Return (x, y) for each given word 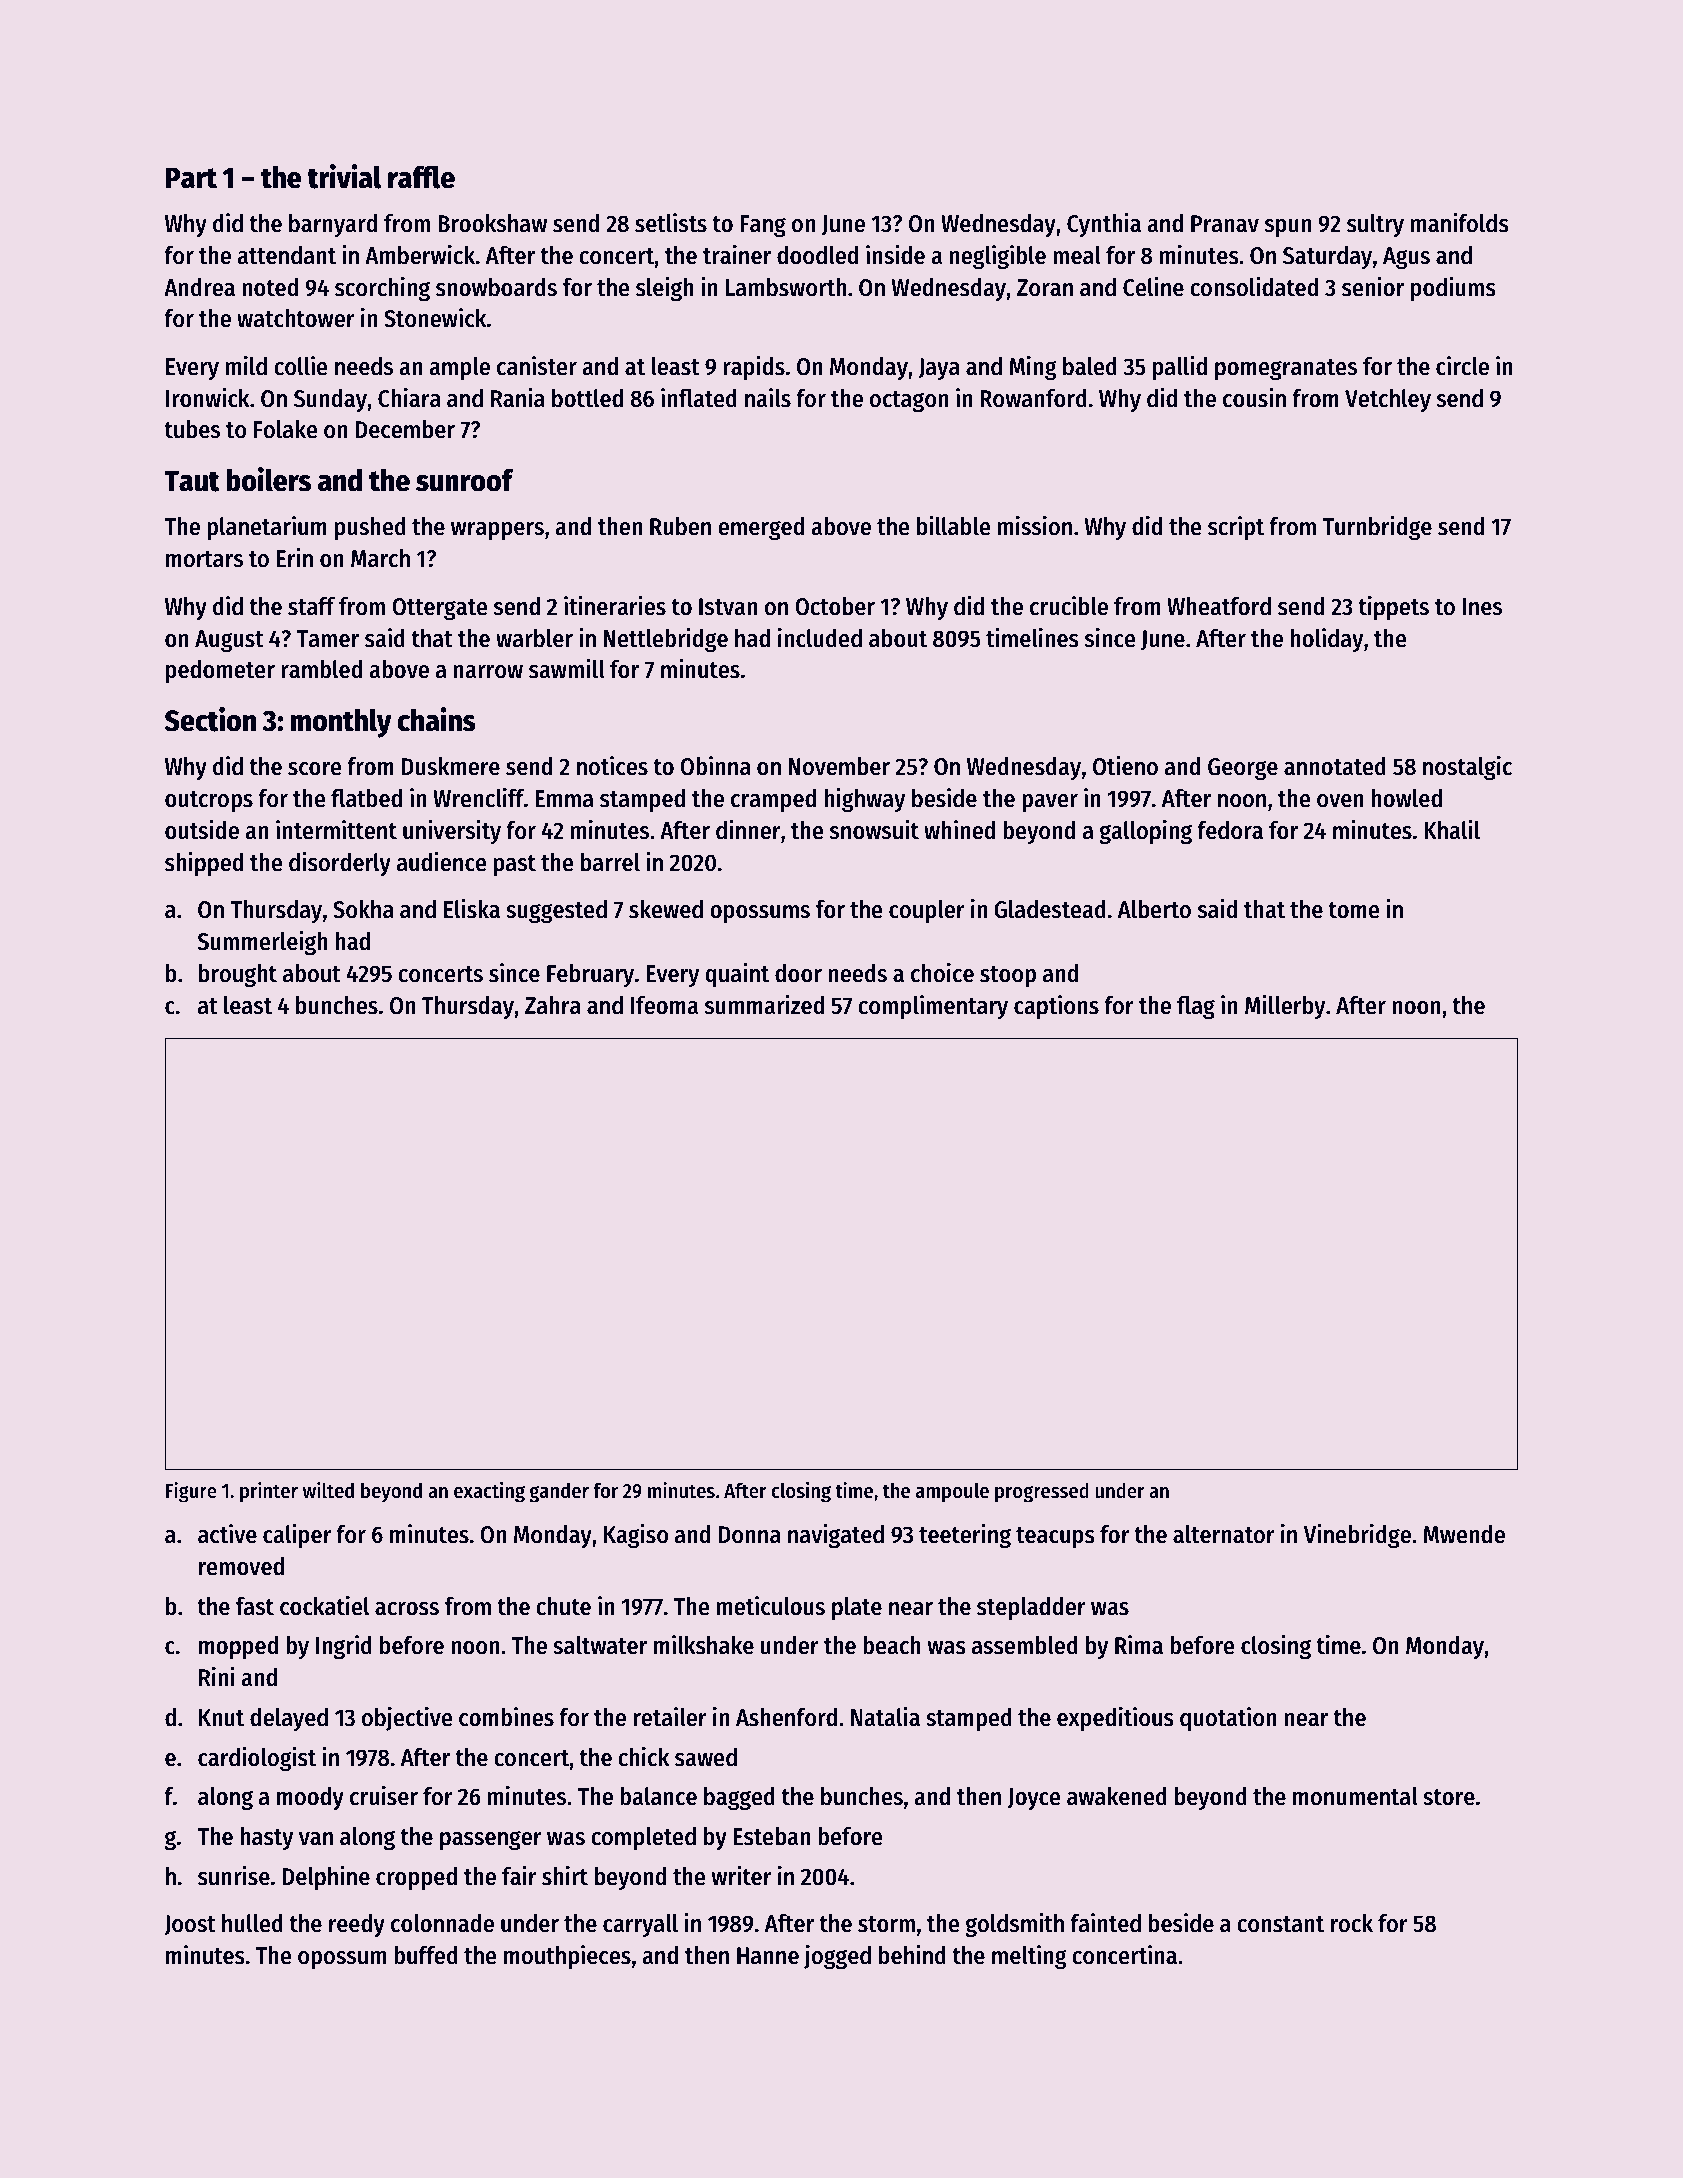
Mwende (1464, 1534)
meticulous (771, 1606)
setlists (671, 223)
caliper (297, 1536)
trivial (344, 176)
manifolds (1460, 223)
